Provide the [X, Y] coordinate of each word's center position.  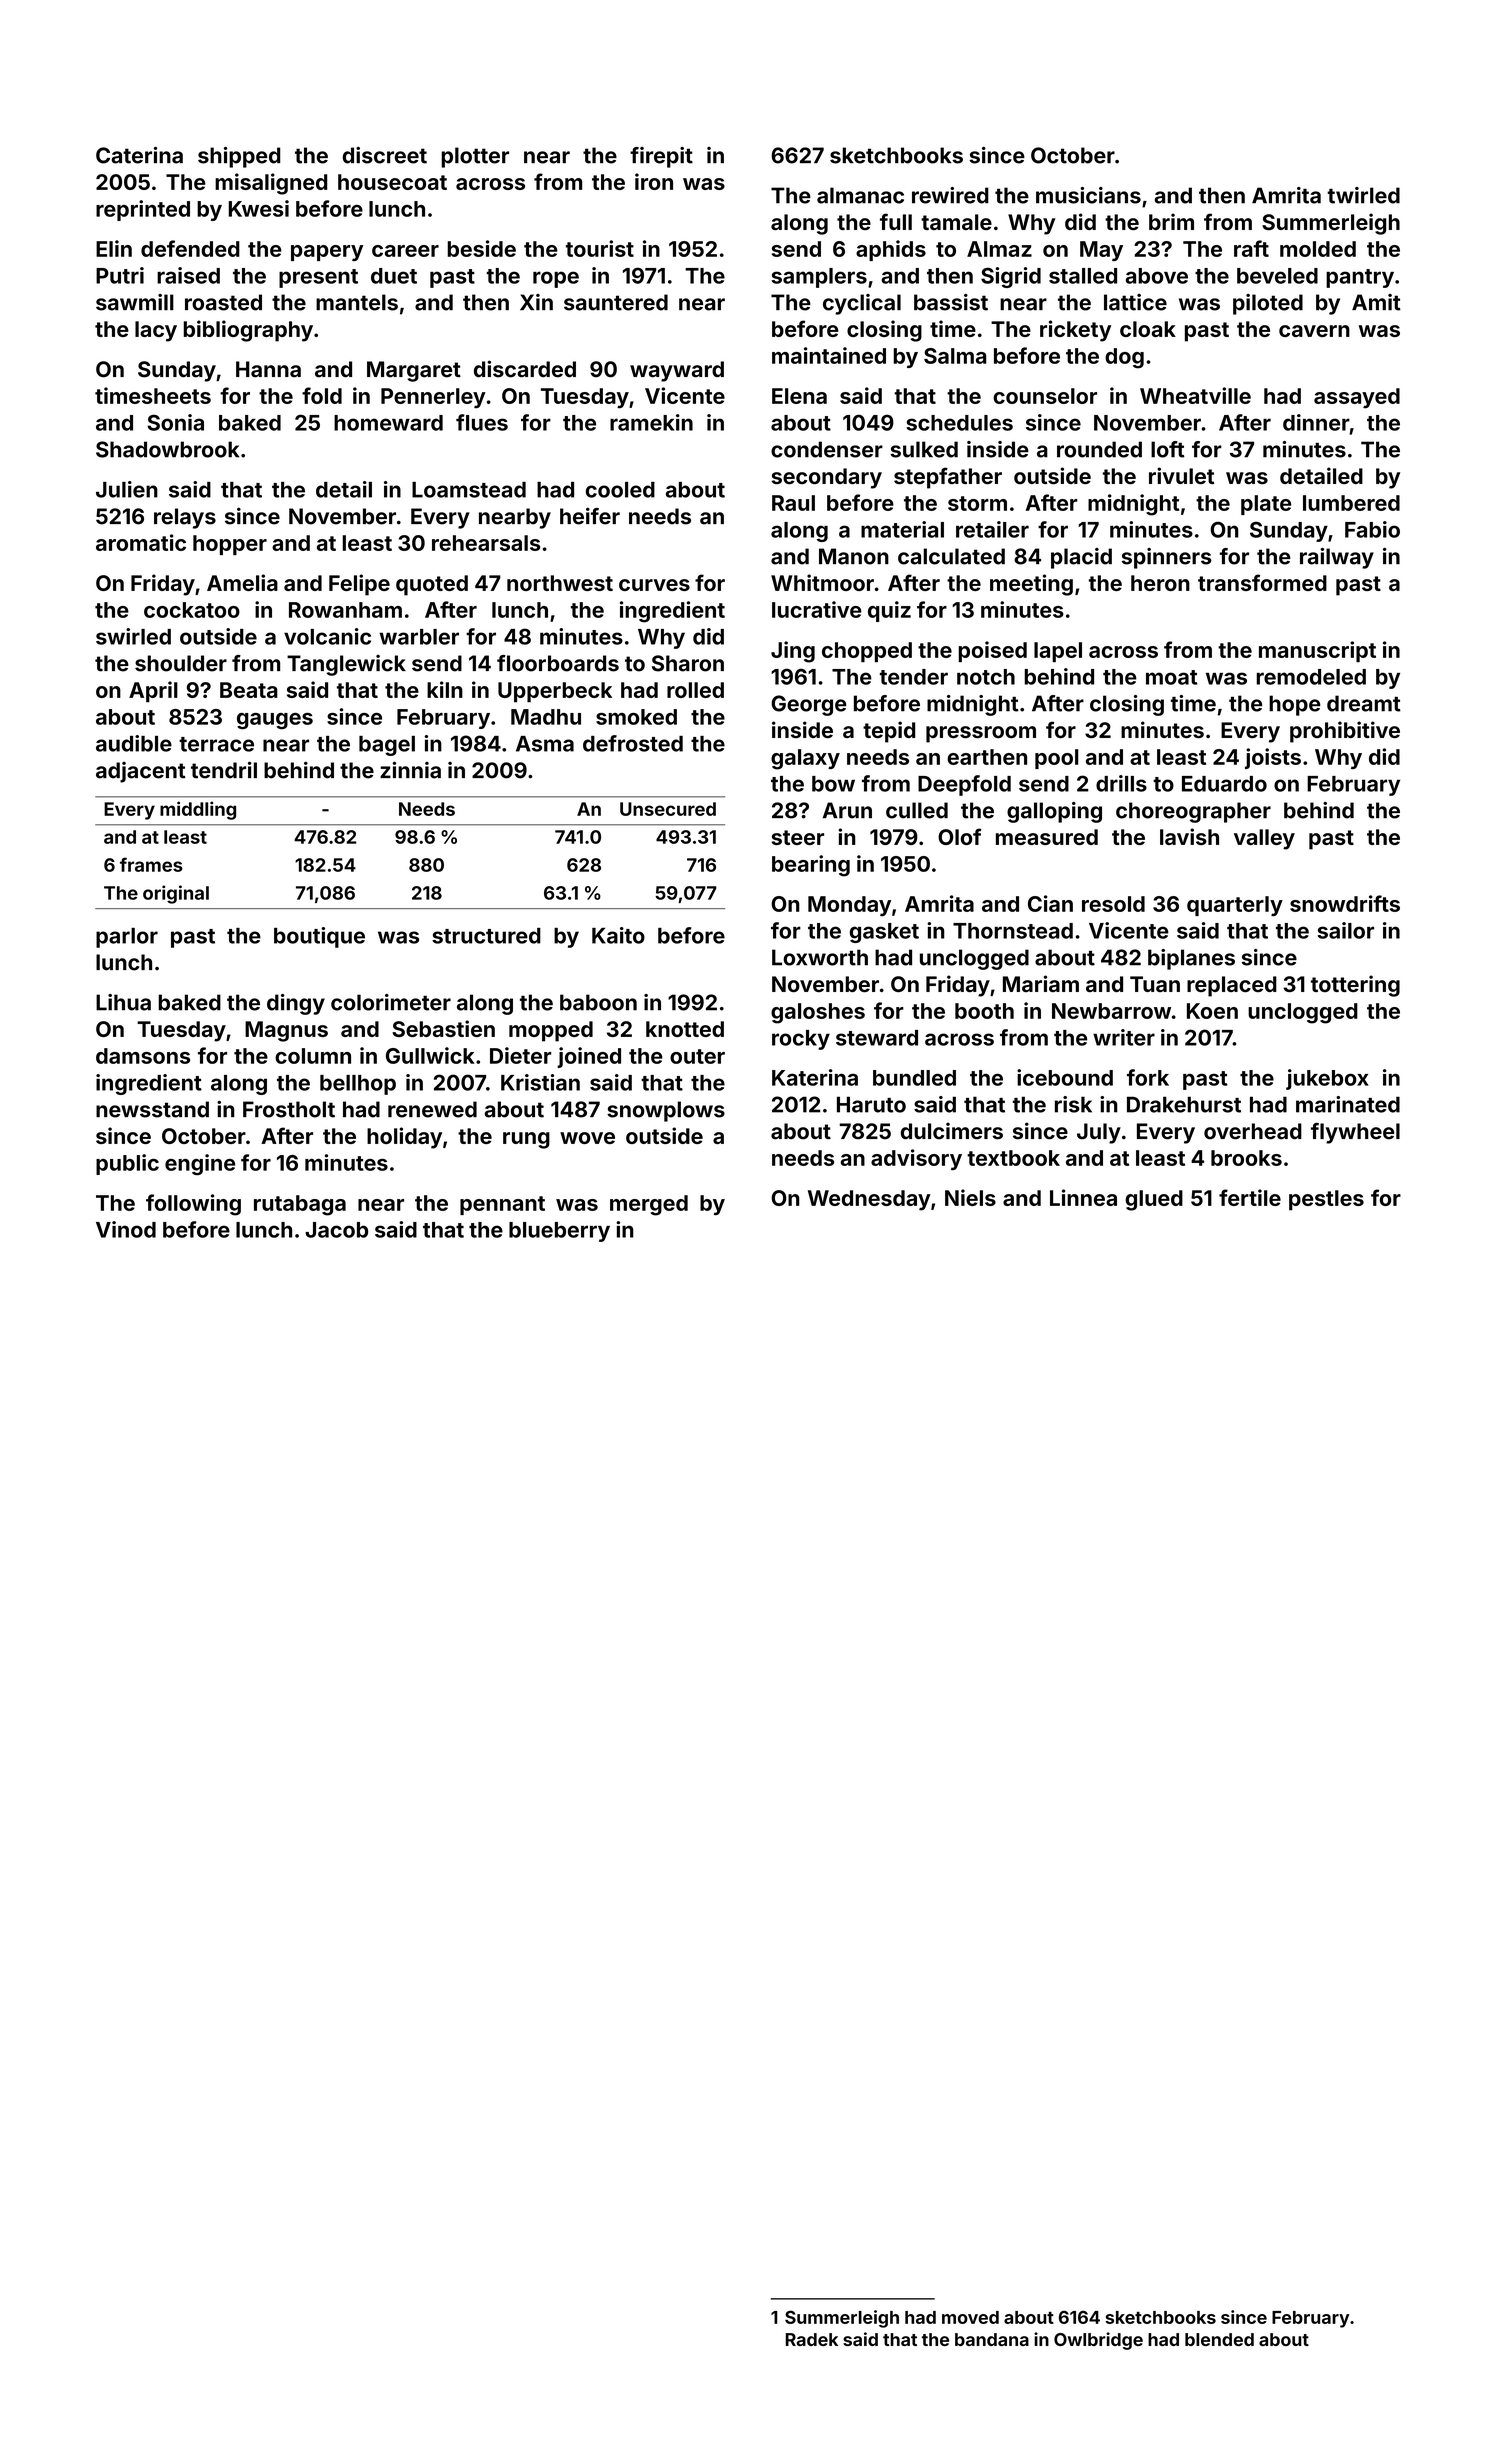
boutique [319, 937]
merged [649, 1205]
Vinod [126, 1229]
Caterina [139, 155]
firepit [661, 157]
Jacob [336, 1230]
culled [917, 810]
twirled [1363, 195]
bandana [992, 2339]
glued [1154, 1200]
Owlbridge [1098, 2341]
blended [1219, 2339]
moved [970, 2317]
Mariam [1041, 983]
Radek [812, 2339]
